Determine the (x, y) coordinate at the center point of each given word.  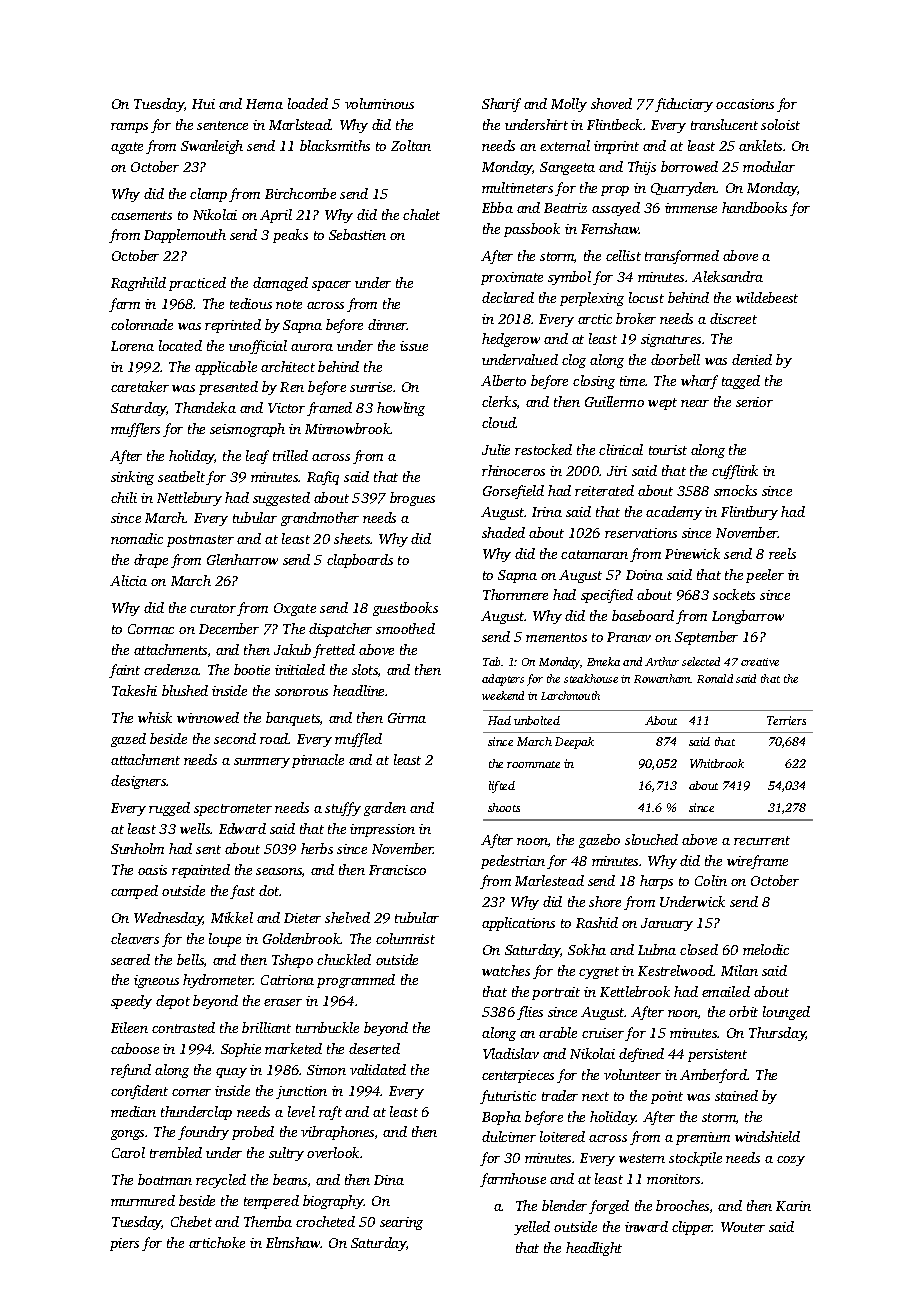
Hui (203, 104)
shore (605, 901)
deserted (374, 1048)
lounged (786, 1013)
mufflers (135, 430)
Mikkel (232, 917)
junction (301, 1092)
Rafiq (323, 478)
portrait (556, 993)
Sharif (501, 105)
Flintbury (749, 513)
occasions (745, 104)
